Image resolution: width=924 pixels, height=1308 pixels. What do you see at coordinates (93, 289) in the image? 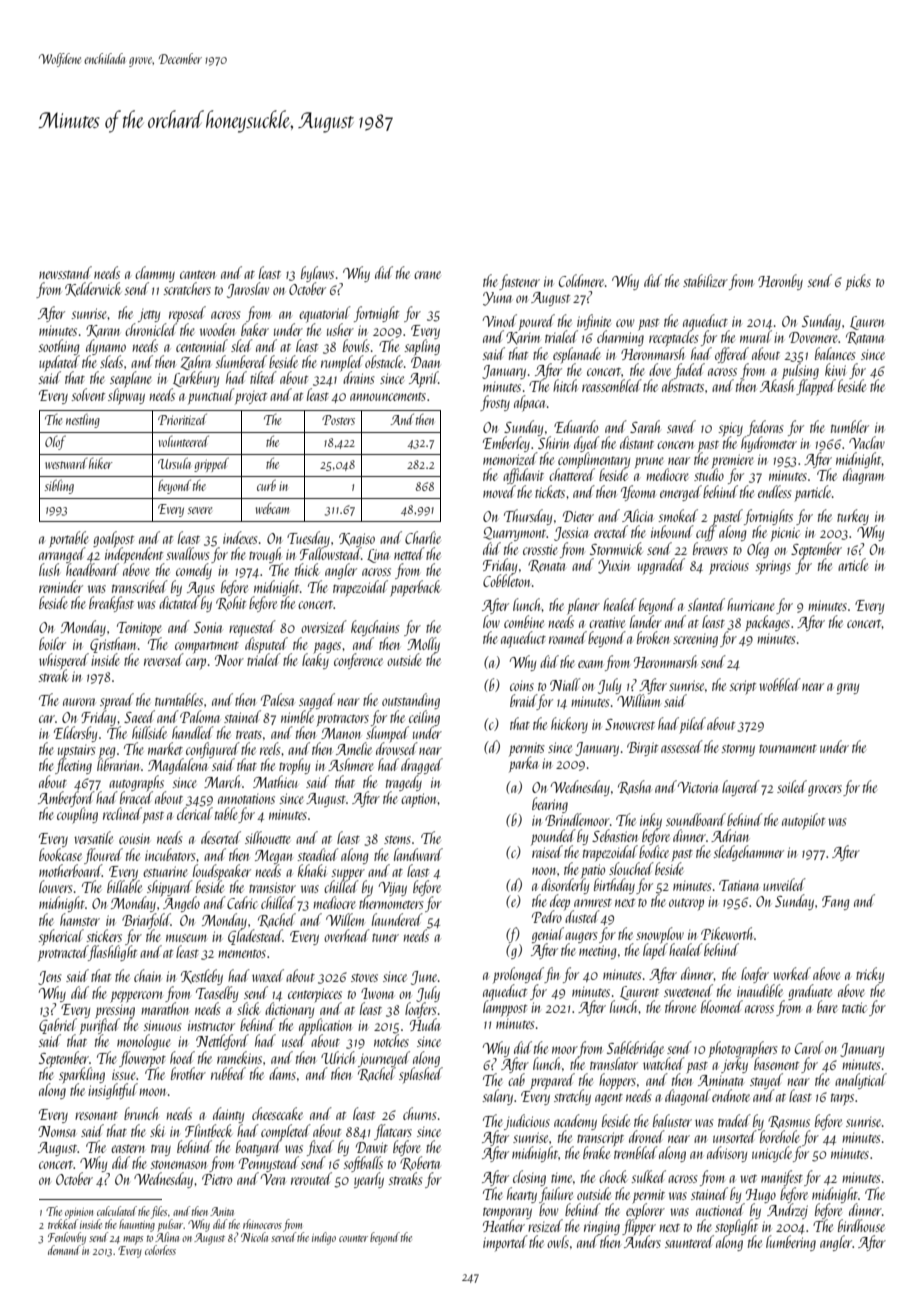
I see `Kelderwick` at bounding box center [93, 289].
